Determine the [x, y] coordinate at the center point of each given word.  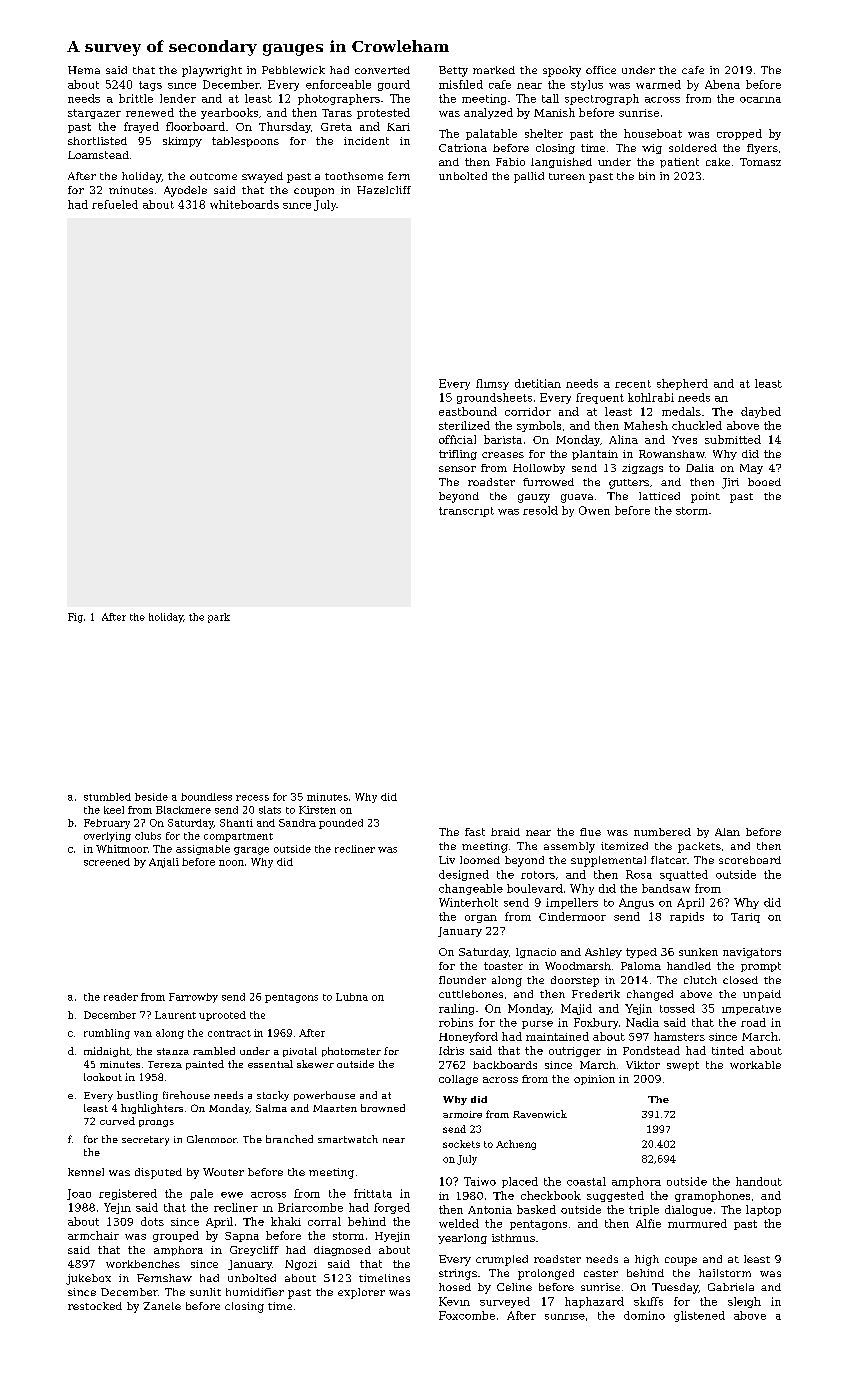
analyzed [488, 113]
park [219, 618]
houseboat [653, 133]
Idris [451, 1050]
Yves [684, 440]
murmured [697, 1223]
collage [458, 1080]
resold [540, 510]
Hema [84, 70]
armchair [93, 1235]
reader [121, 997]
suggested [615, 1196]
